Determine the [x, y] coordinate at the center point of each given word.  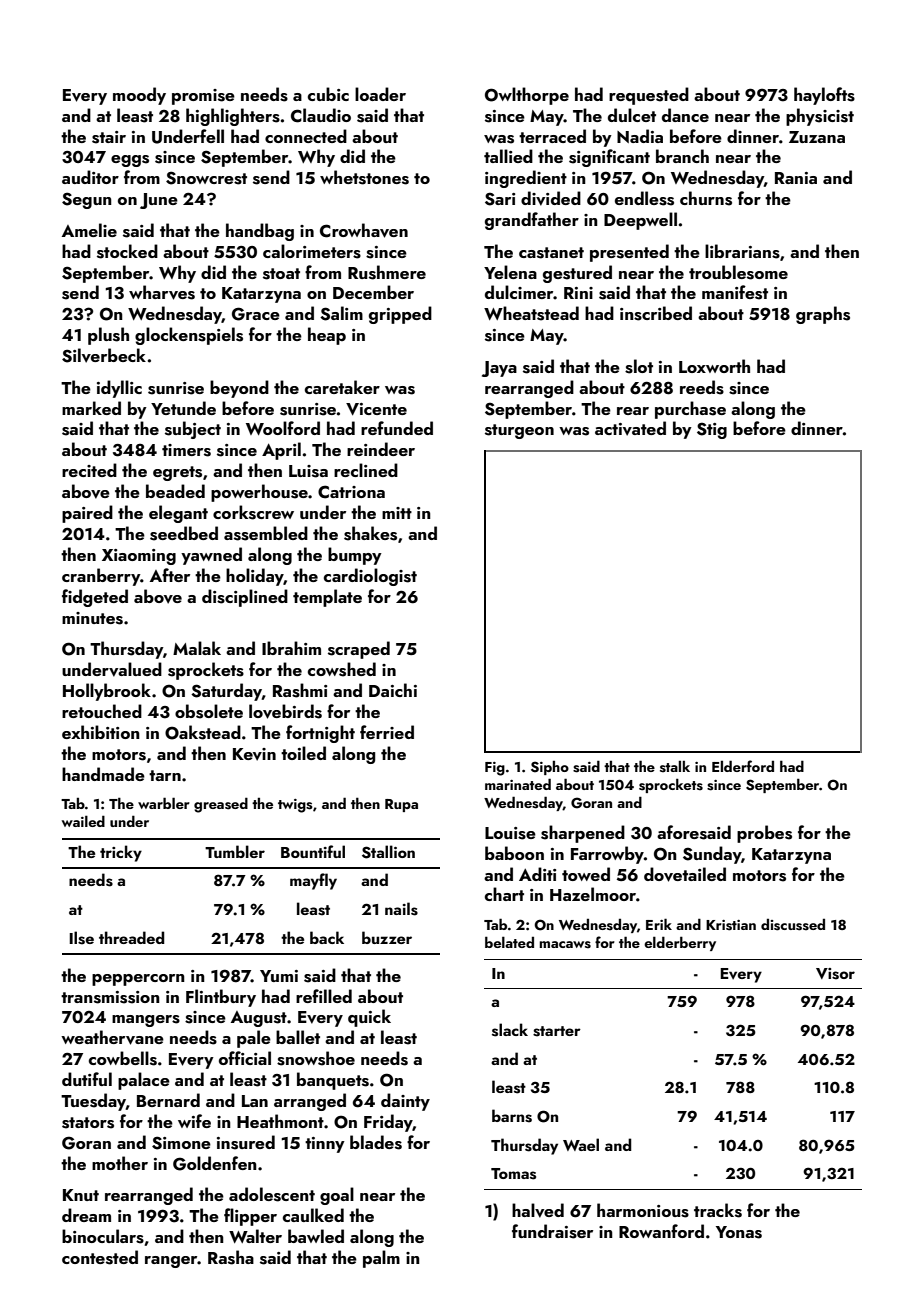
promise [203, 97]
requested [649, 96]
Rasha [231, 1257]
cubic [328, 94]
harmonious [643, 1210]
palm [381, 1259]
